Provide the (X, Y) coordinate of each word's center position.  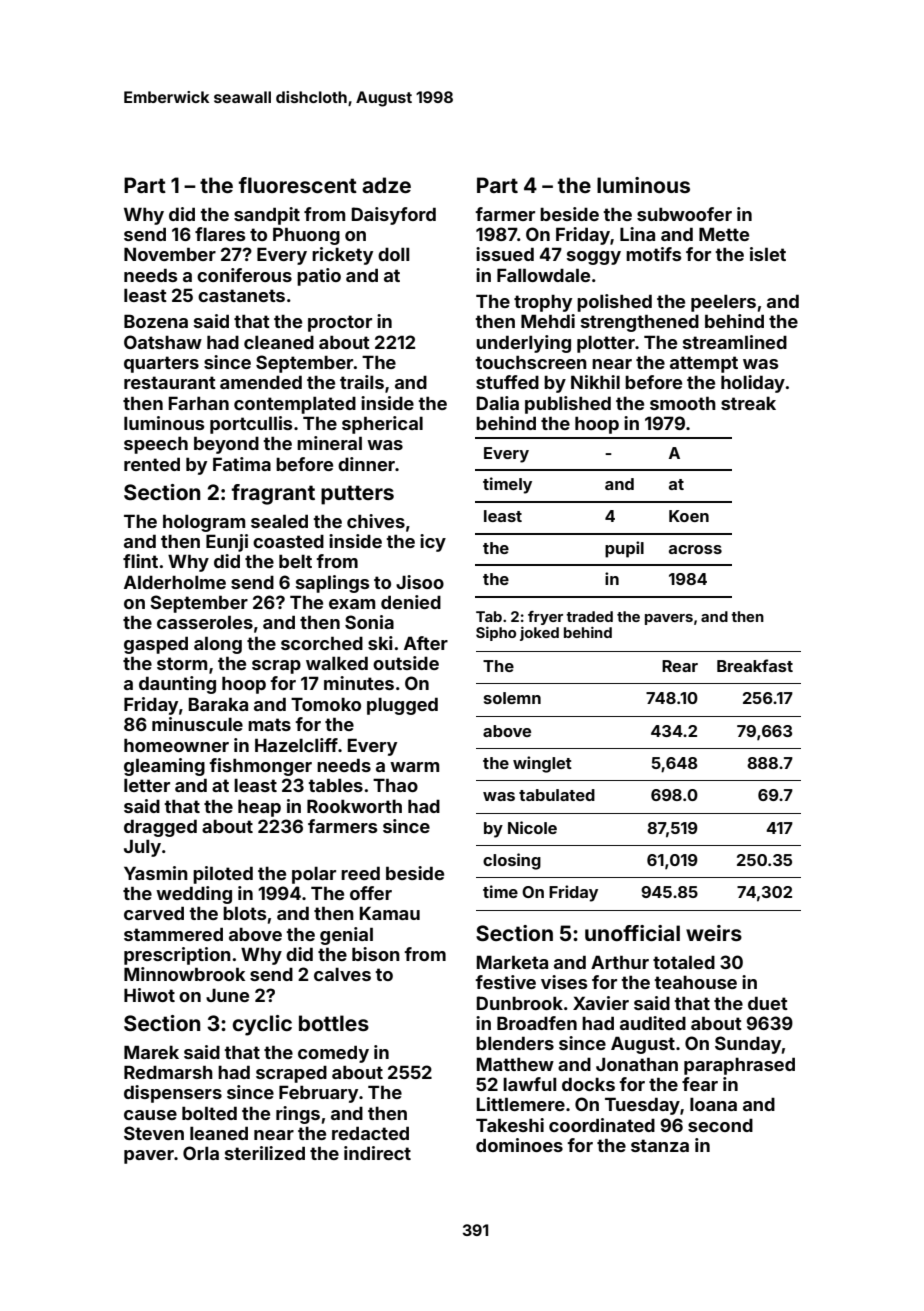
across (695, 549)
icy (433, 543)
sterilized (265, 1153)
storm (182, 663)
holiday (753, 384)
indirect (377, 1153)
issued (505, 254)
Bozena (156, 321)
